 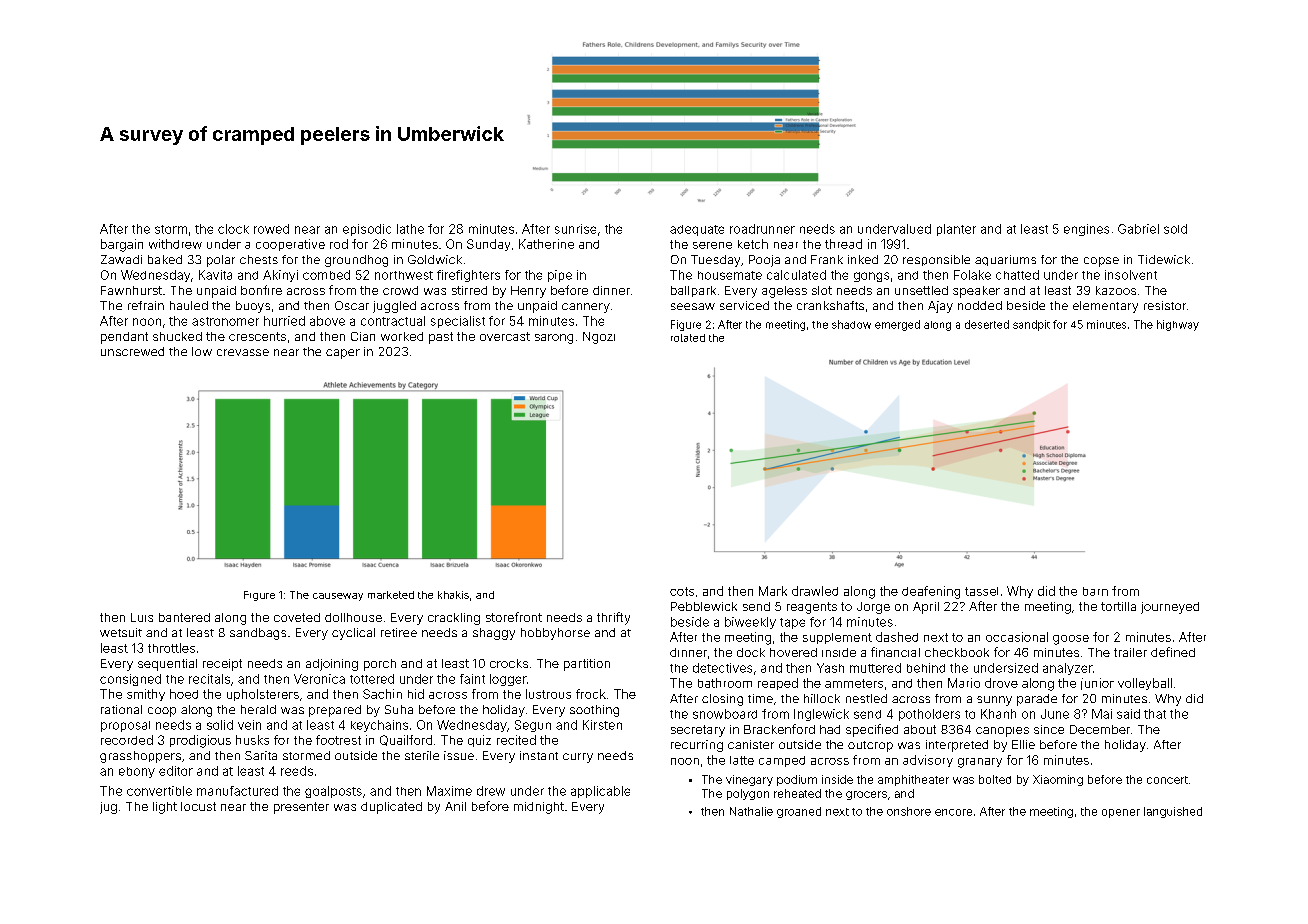 What do you see at coordinates (338, 597) in the screenshot?
I see `causeway` at bounding box center [338, 597].
